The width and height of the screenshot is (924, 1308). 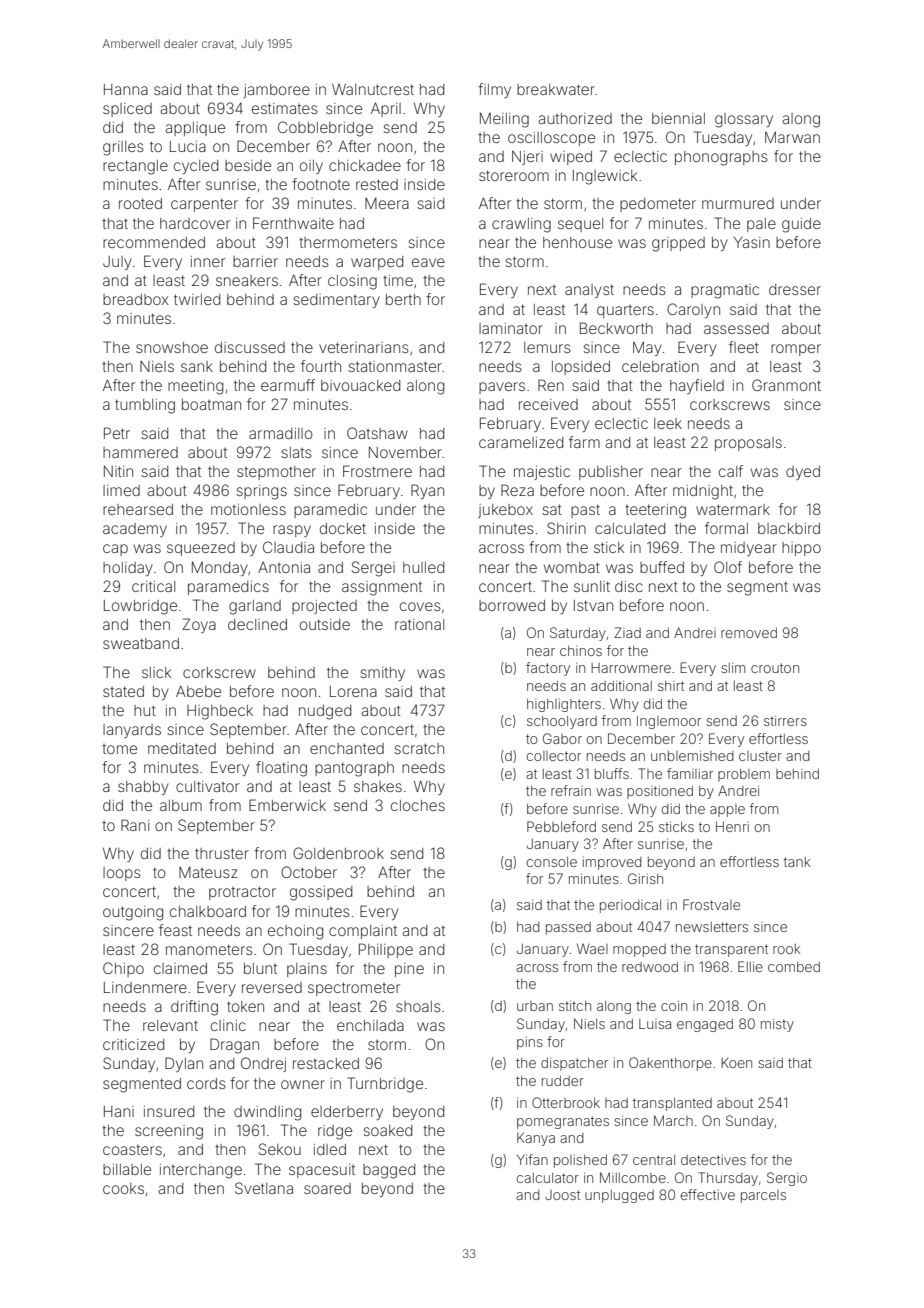 What do you see at coordinates (494, 90) in the screenshot?
I see `filmy` at bounding box center [494, 90].
